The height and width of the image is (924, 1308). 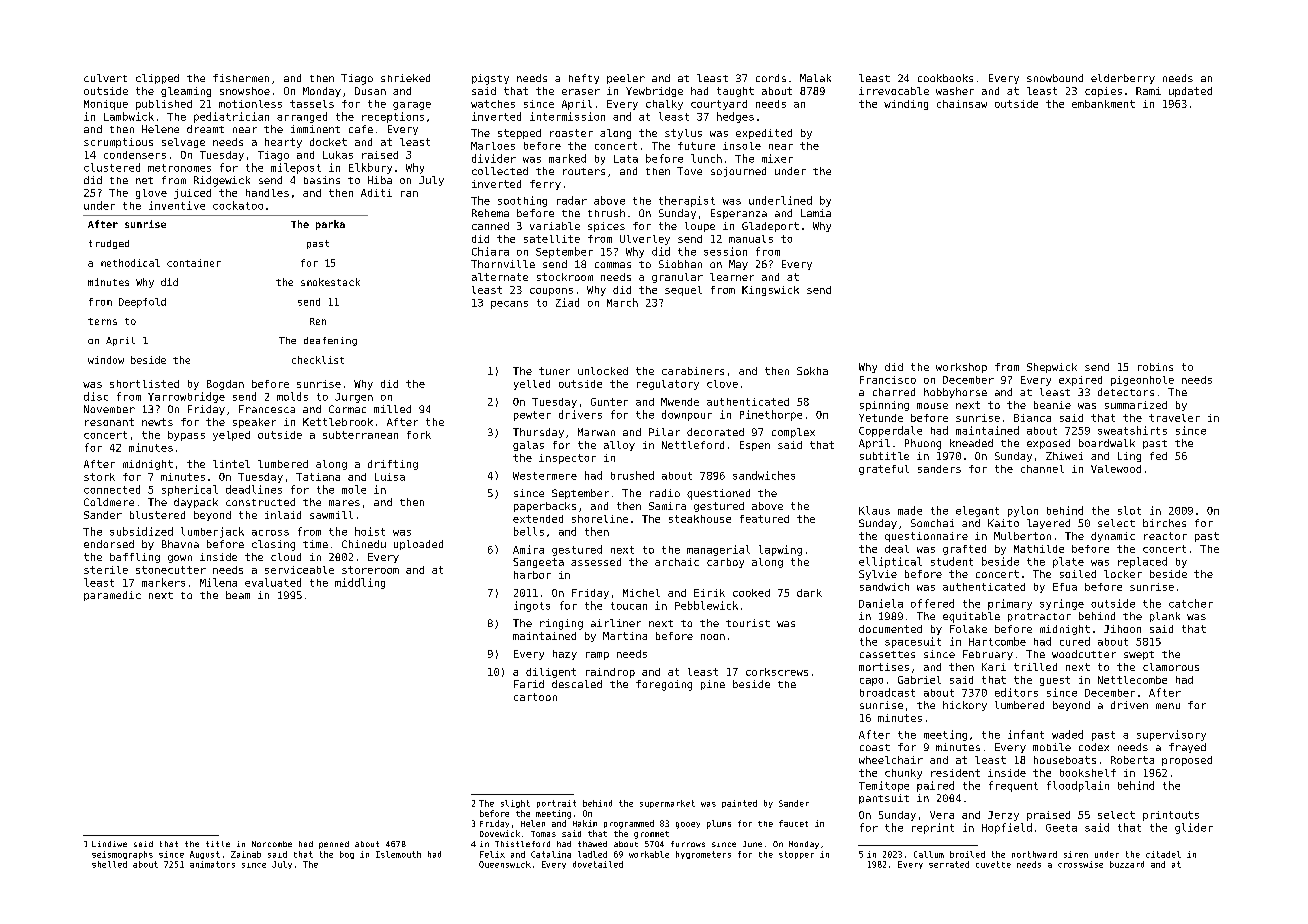 What do you see at coordinates (1163, 854) in the image?
I see `citadel` at bounding box center [1163, 854].
